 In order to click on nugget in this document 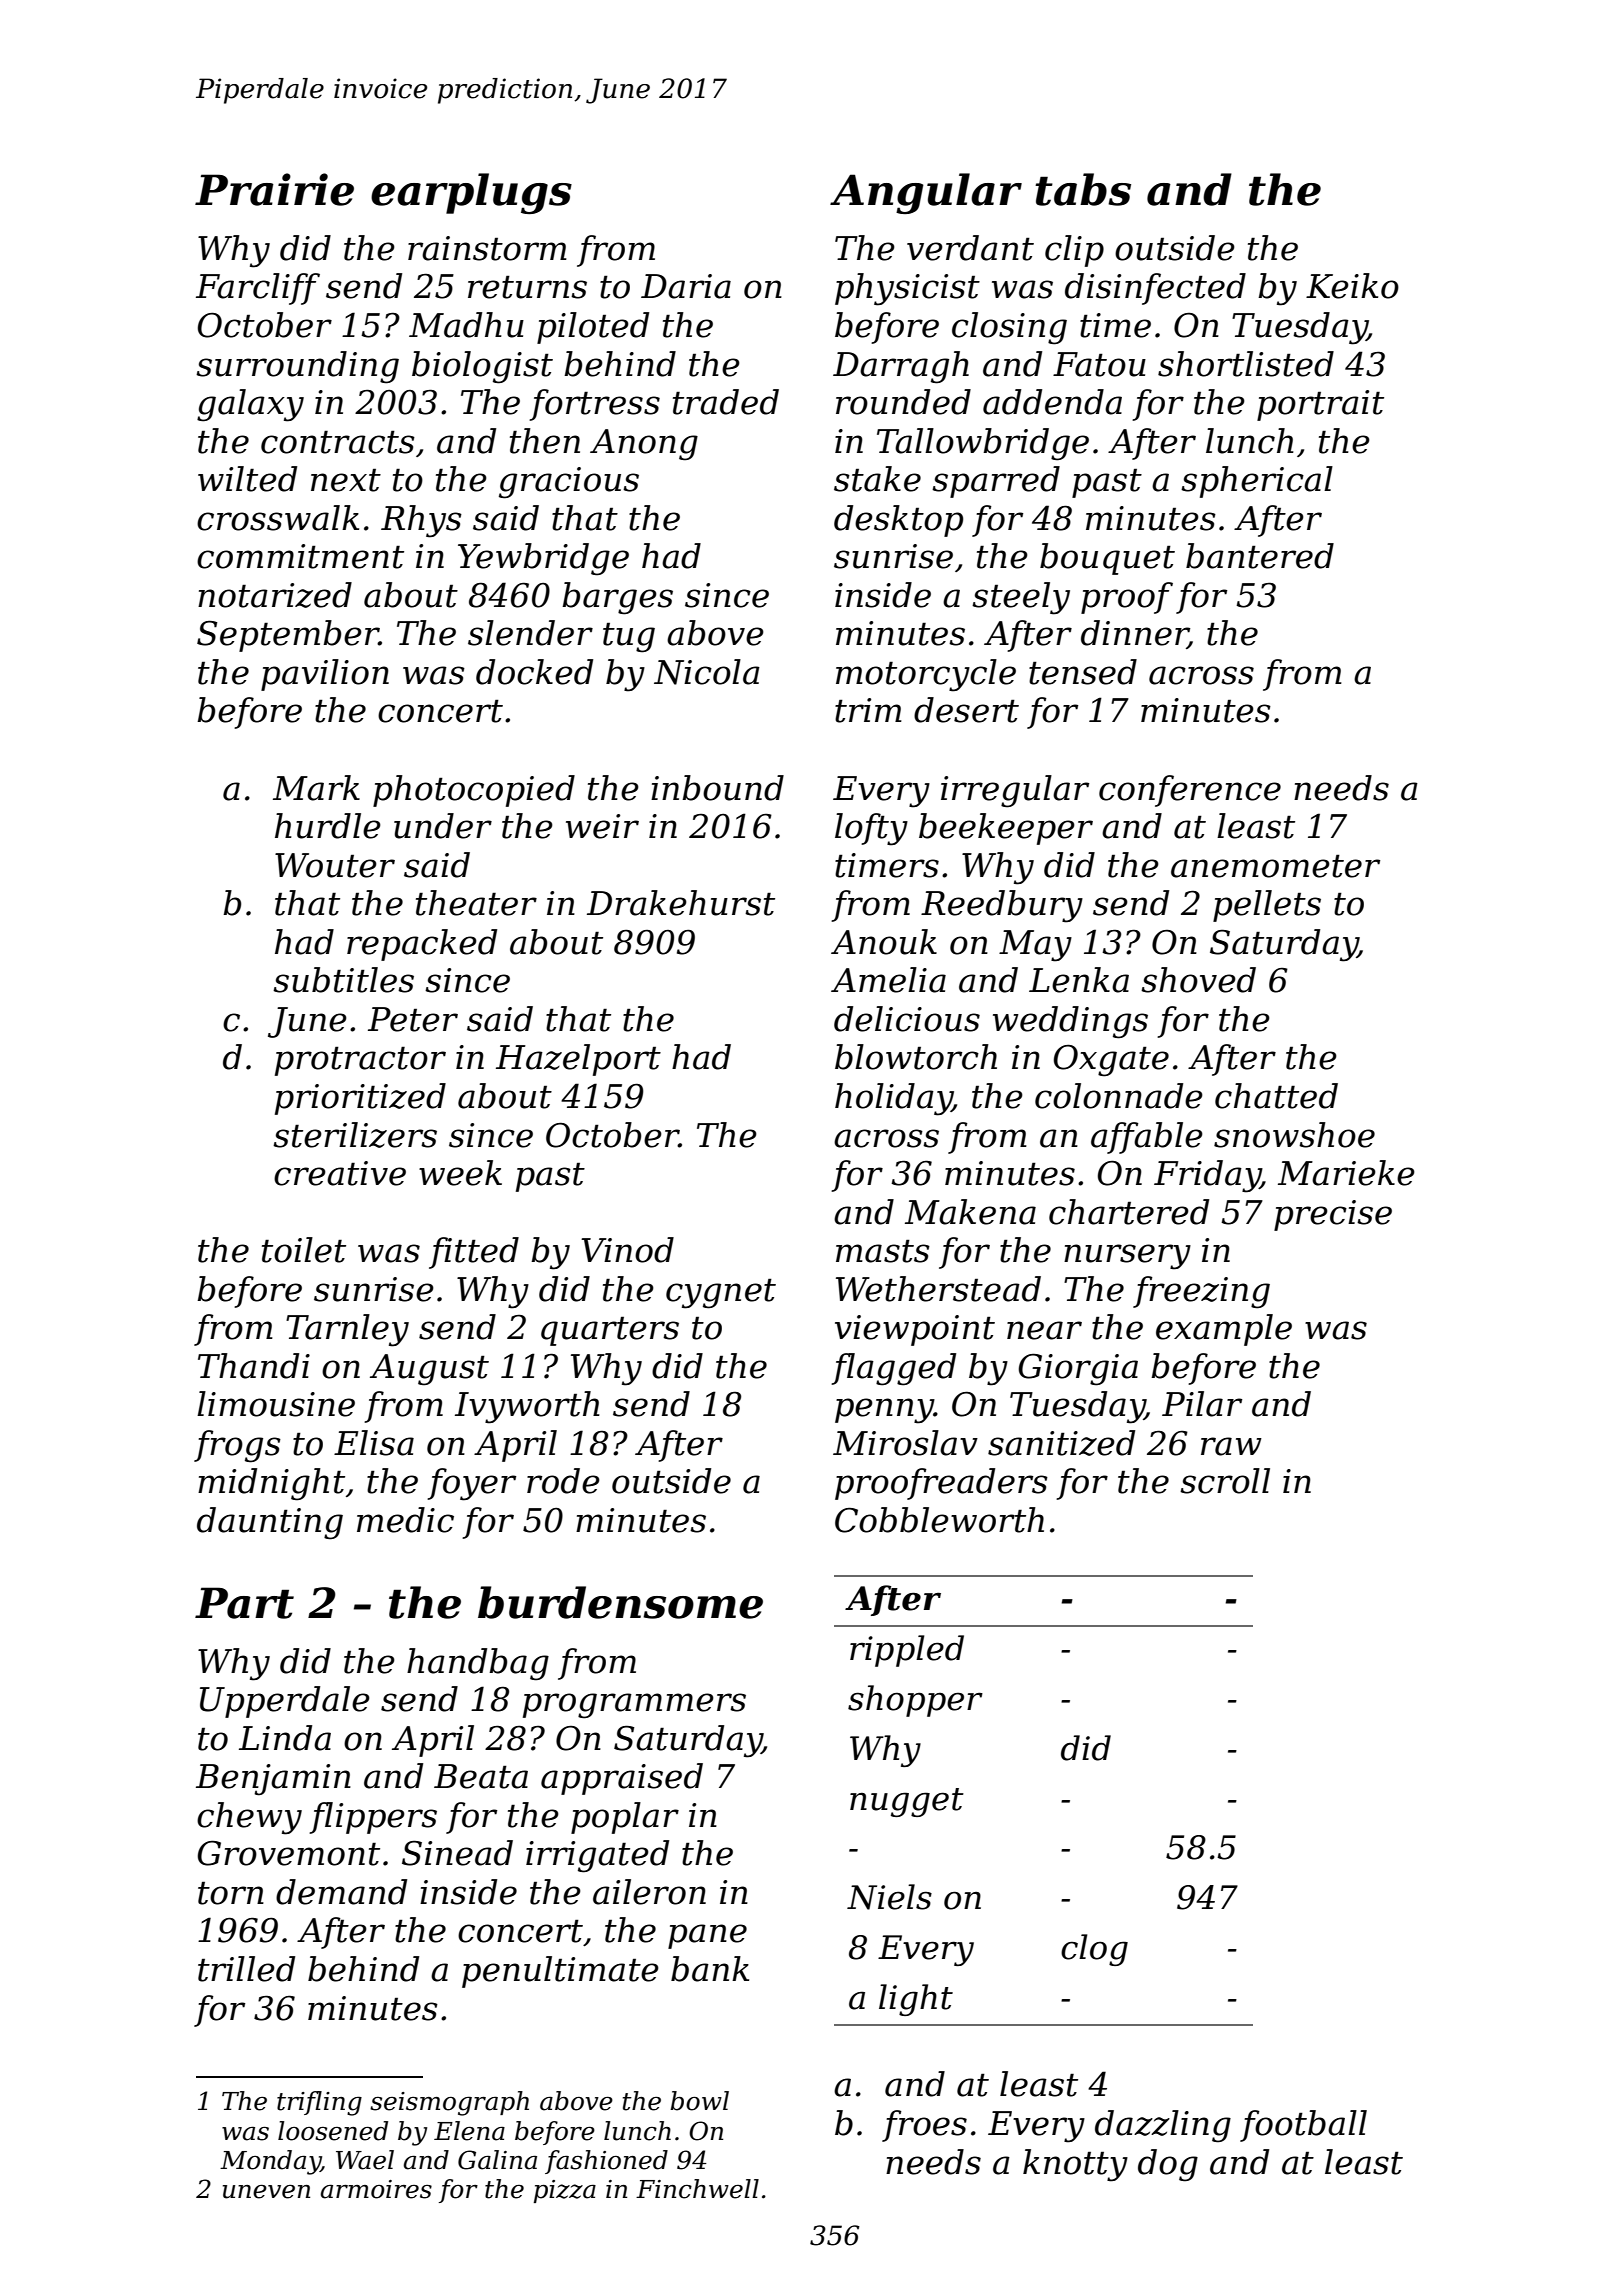, I will do `click(907, 1802)`.
